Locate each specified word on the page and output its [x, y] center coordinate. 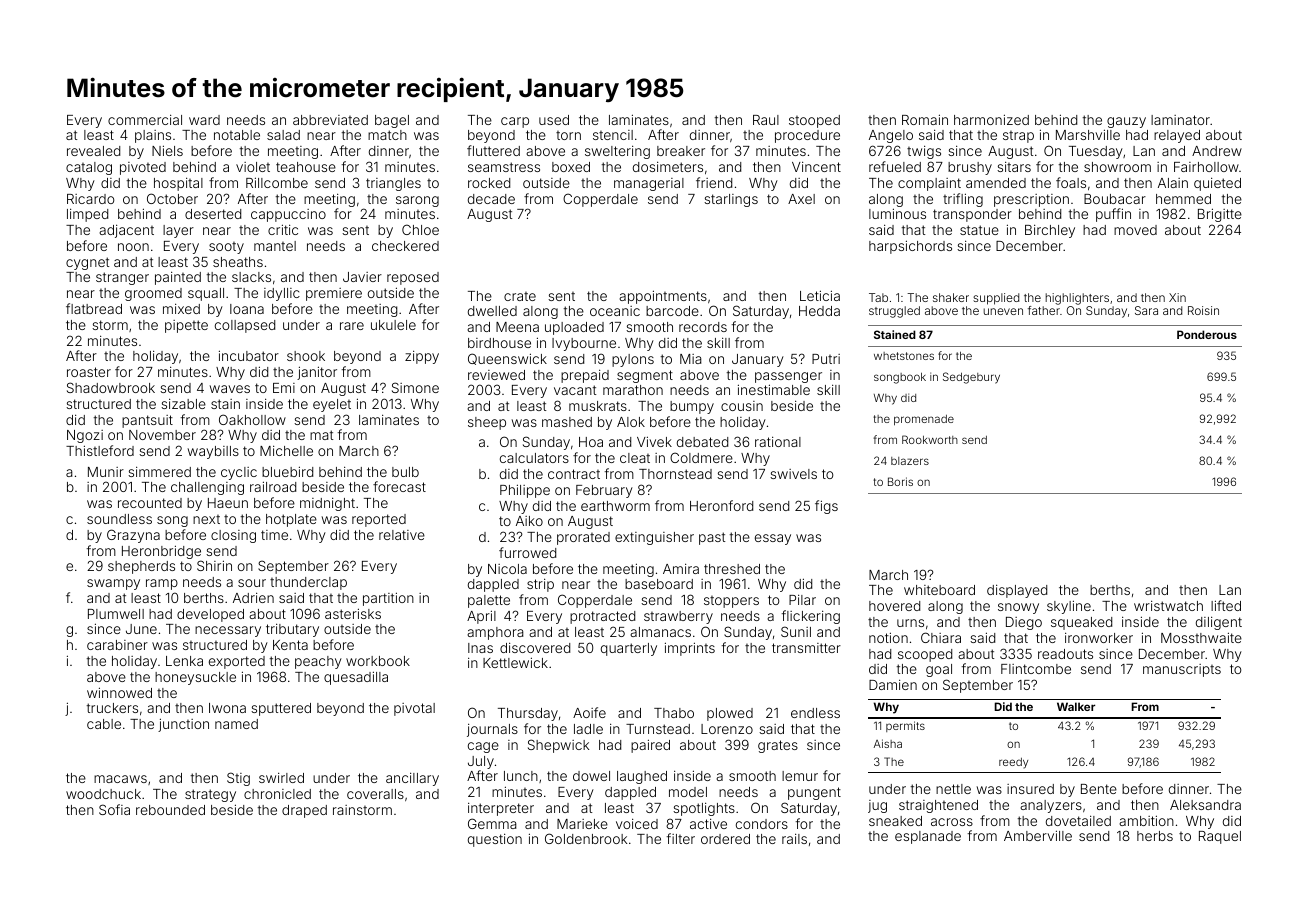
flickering [811, 617]
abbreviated [330, 120]
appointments [663, 297]
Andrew [1217, 151]
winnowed [119, 692]
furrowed [527, 552]
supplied [996, 299]
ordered [725, 839]
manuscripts [1182, 670]
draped [304, 811]
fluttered [493, 150]
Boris [900, 481]
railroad [273, 486]
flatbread [94, 308]
